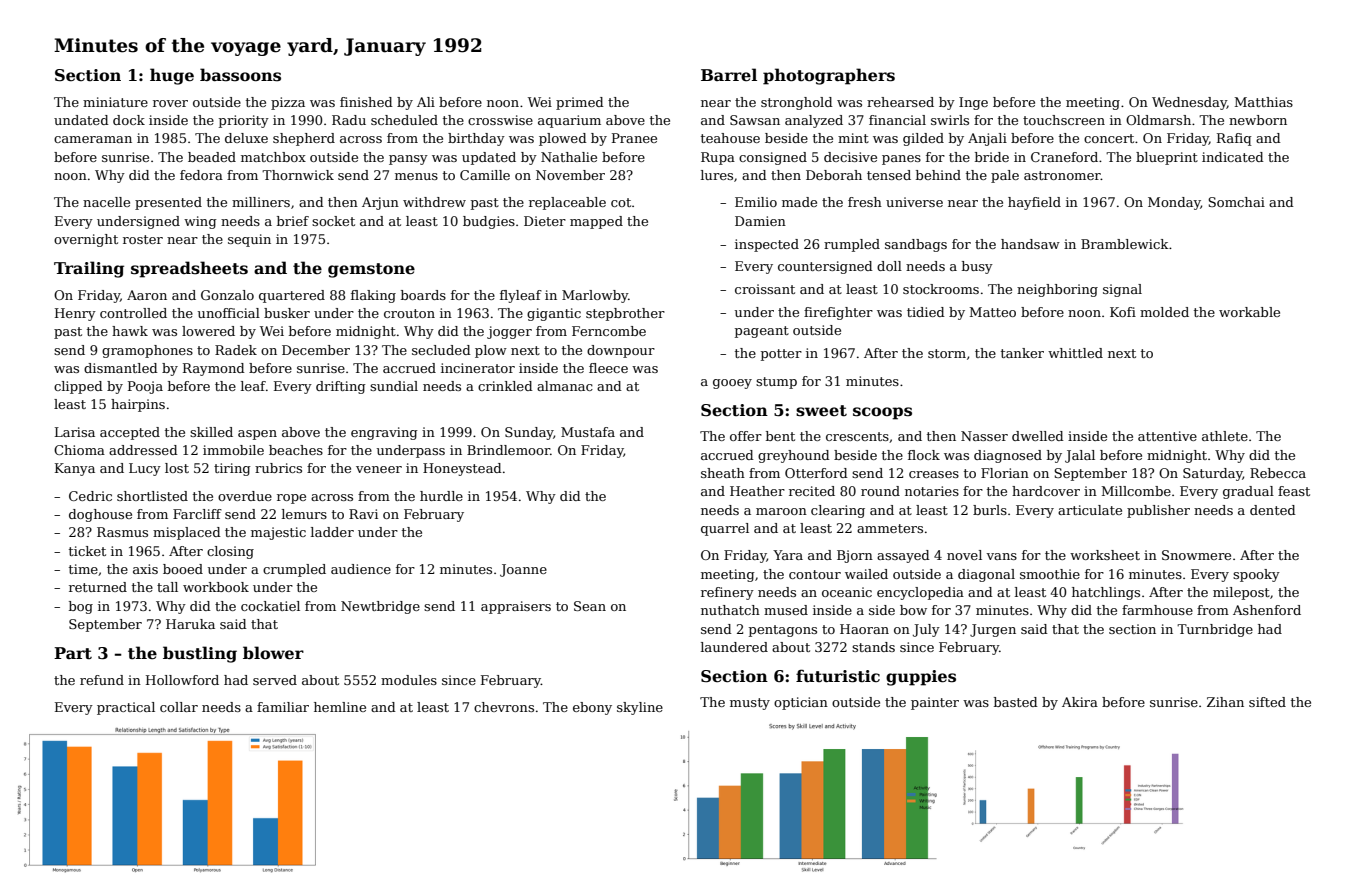  Describe the element at coordinates (1125, 244) in the screenshot. I see `Bramblewick` at that location.
